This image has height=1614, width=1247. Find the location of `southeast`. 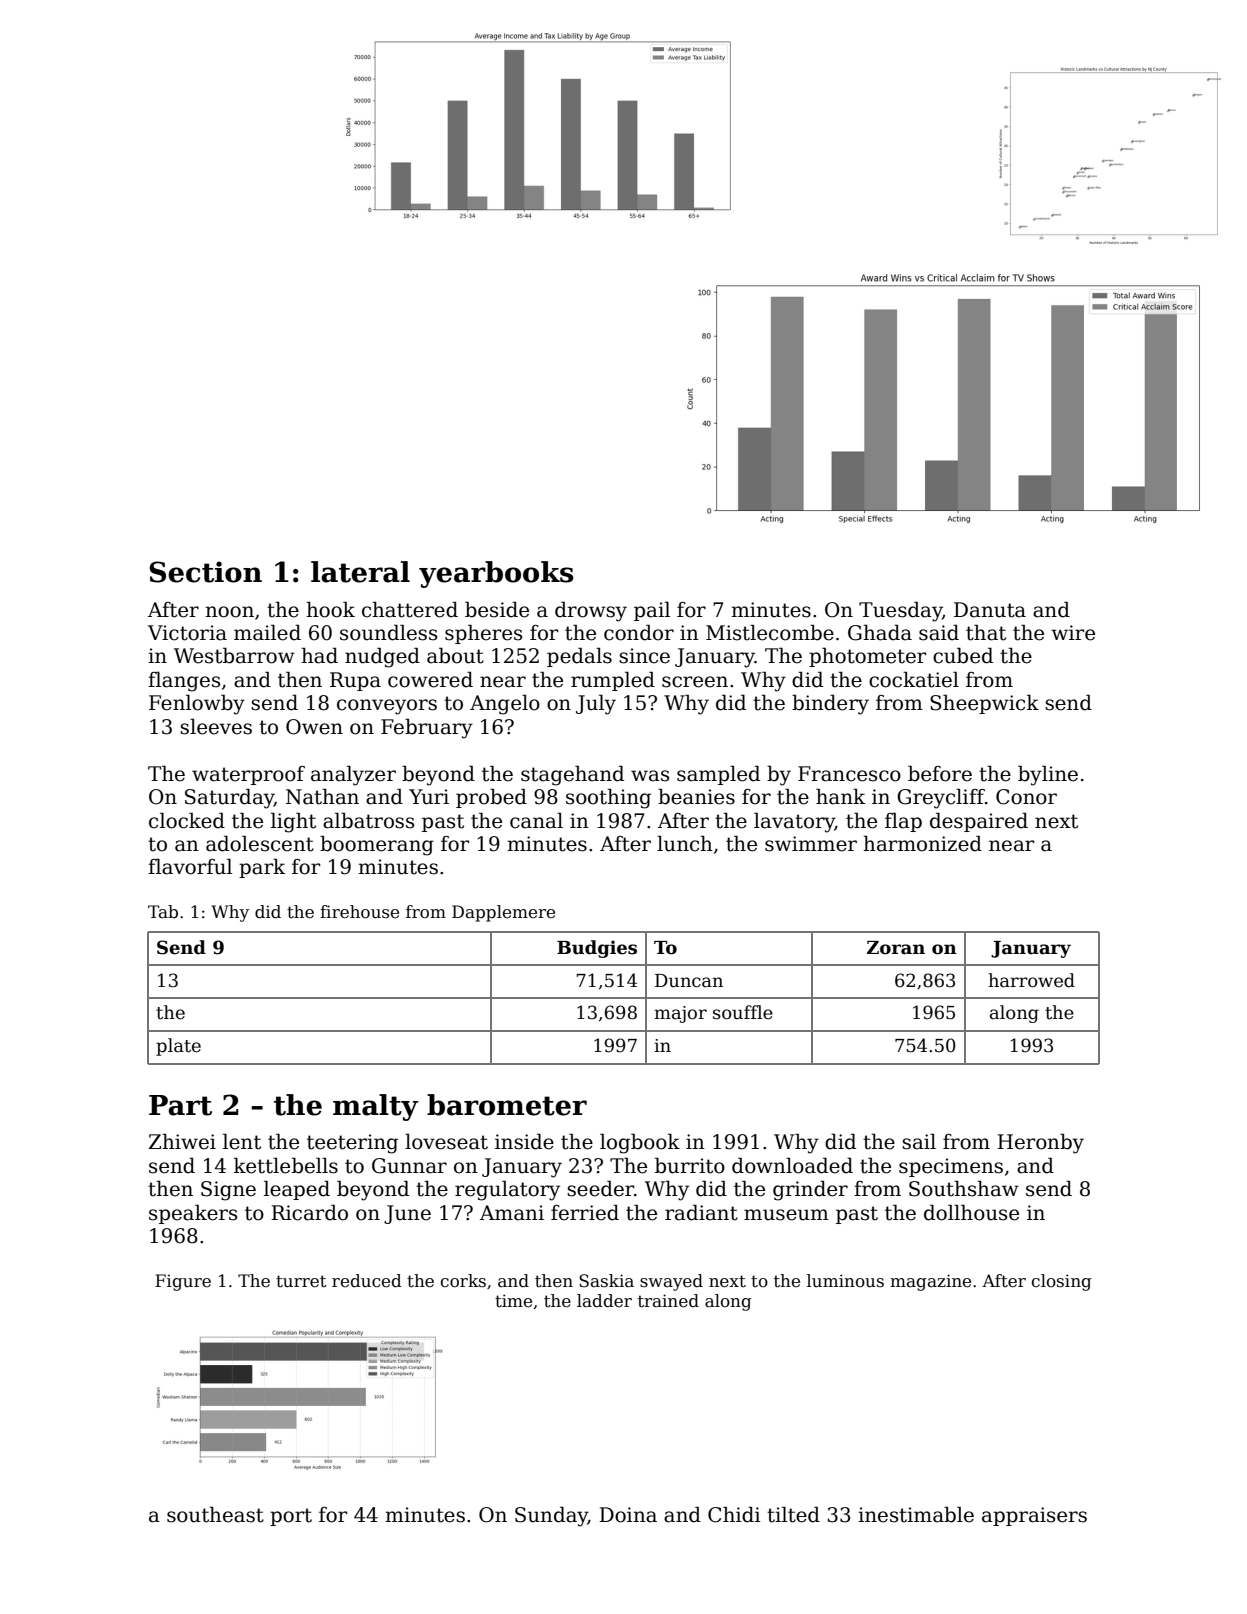

southeast is located at coordinates (215, 1514).
